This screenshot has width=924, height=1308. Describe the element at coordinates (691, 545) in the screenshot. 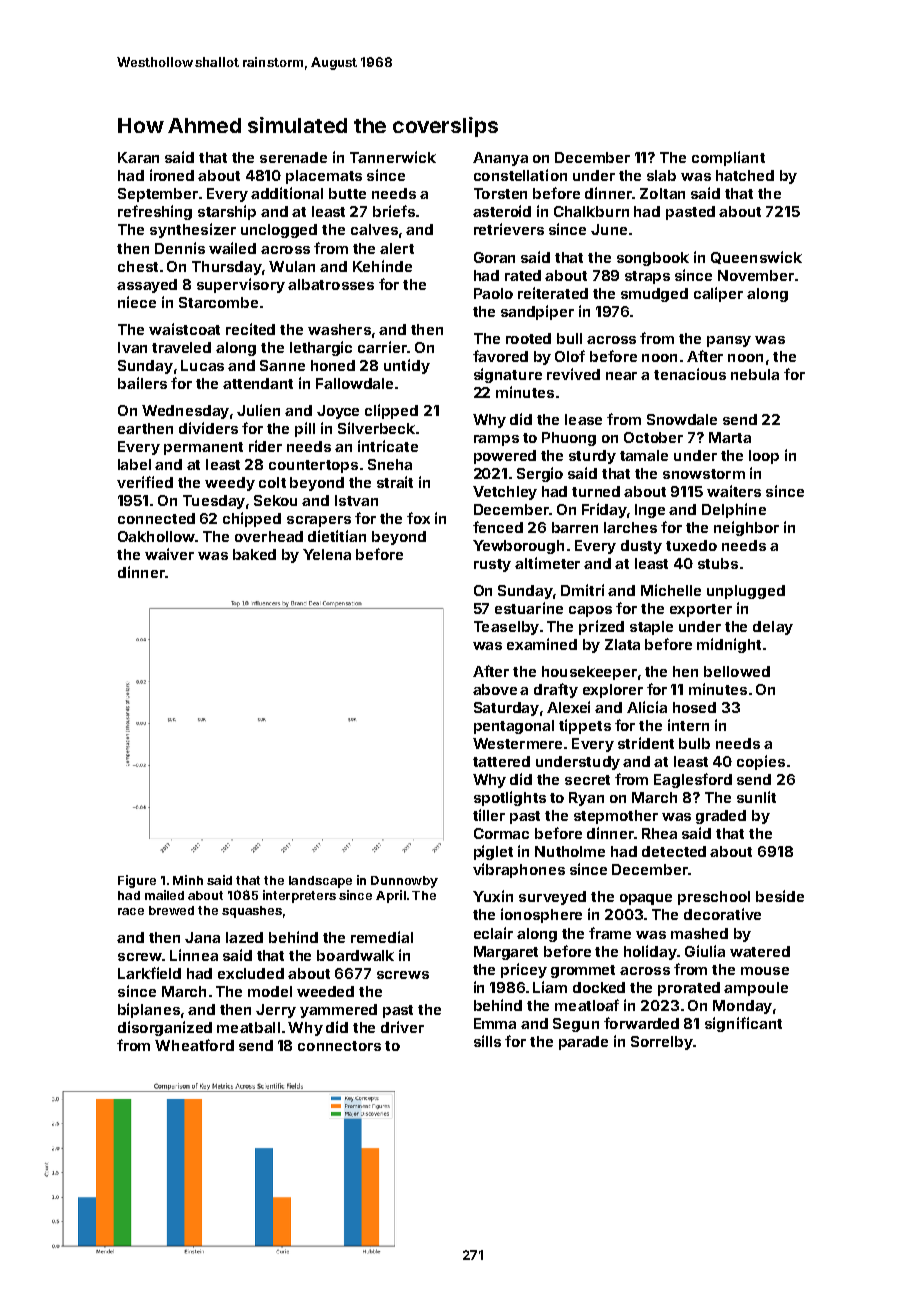

I see `tuxedo` at that location.
